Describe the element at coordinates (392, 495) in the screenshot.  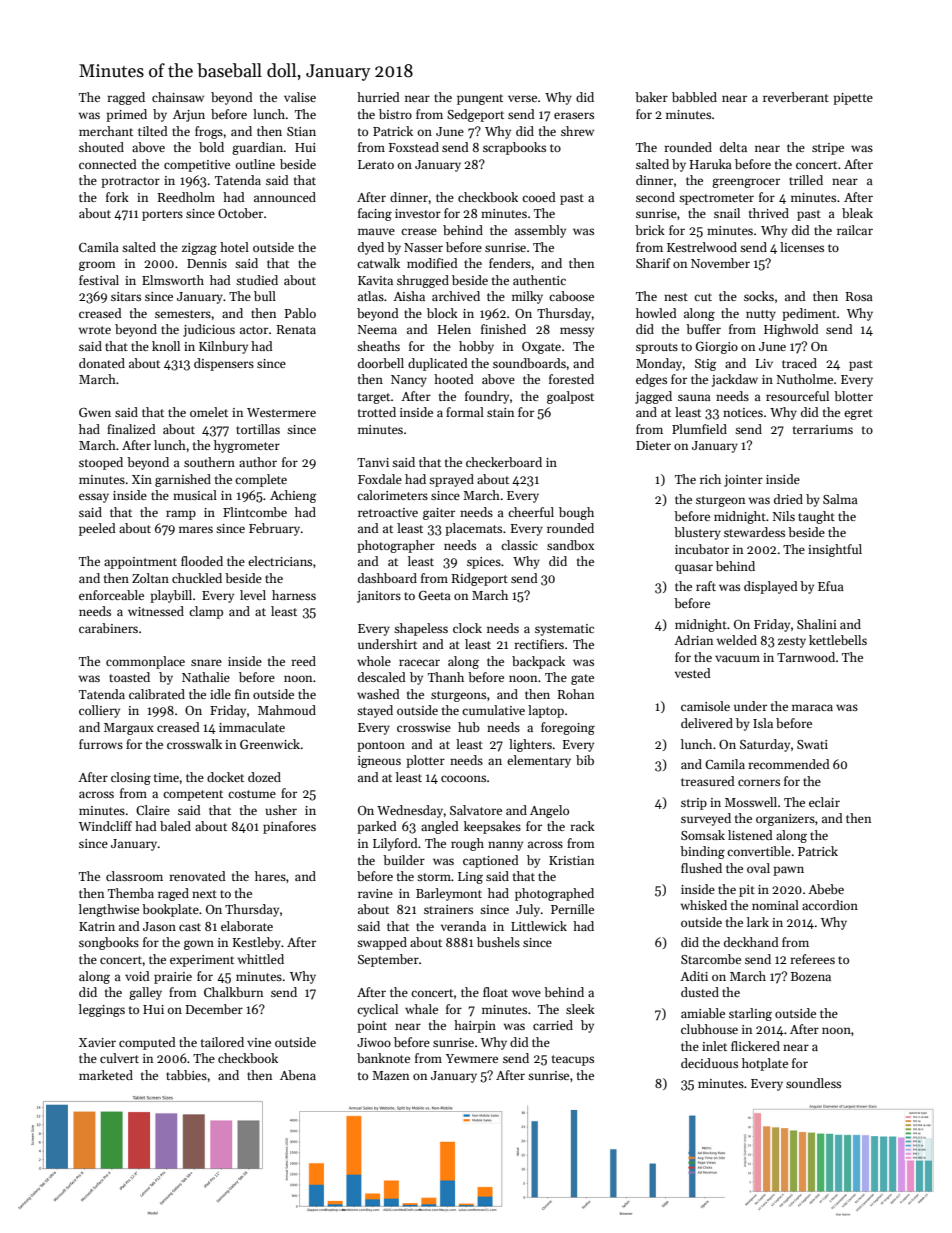
I see `calorimeters` at that location.
